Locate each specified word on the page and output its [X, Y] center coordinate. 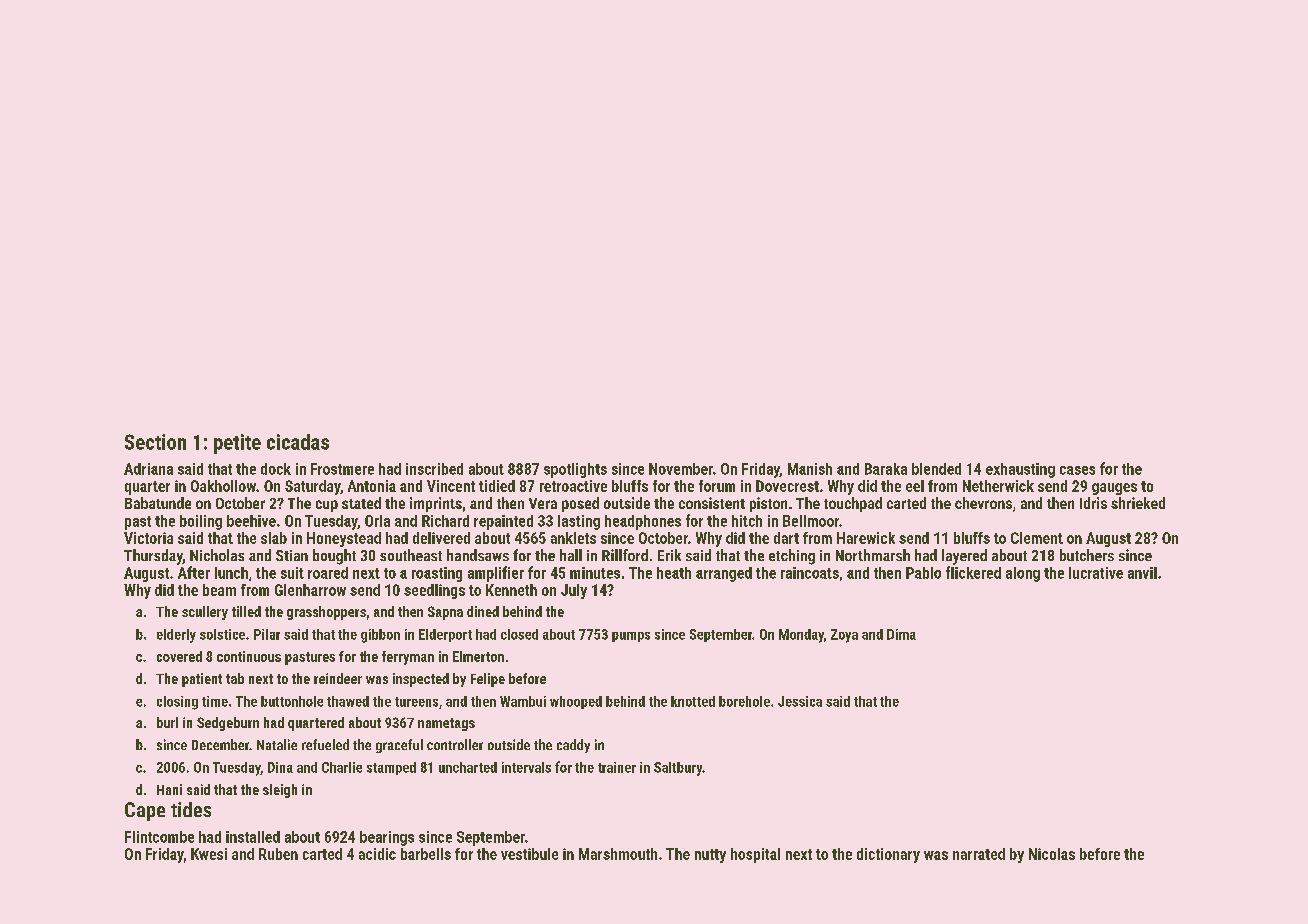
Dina [280, 767]
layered [964, 557]
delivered [441, 538]
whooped [576, 702]
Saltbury [678, 769]
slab [274, 538]
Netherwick [998, 486]
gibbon [380, 636]
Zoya [844, 636]
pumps [631, 637]
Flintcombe [159, 837]
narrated [979, 854]
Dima [901, 634]
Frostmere [342, 469]
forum [717, 486]
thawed [348, 701]
